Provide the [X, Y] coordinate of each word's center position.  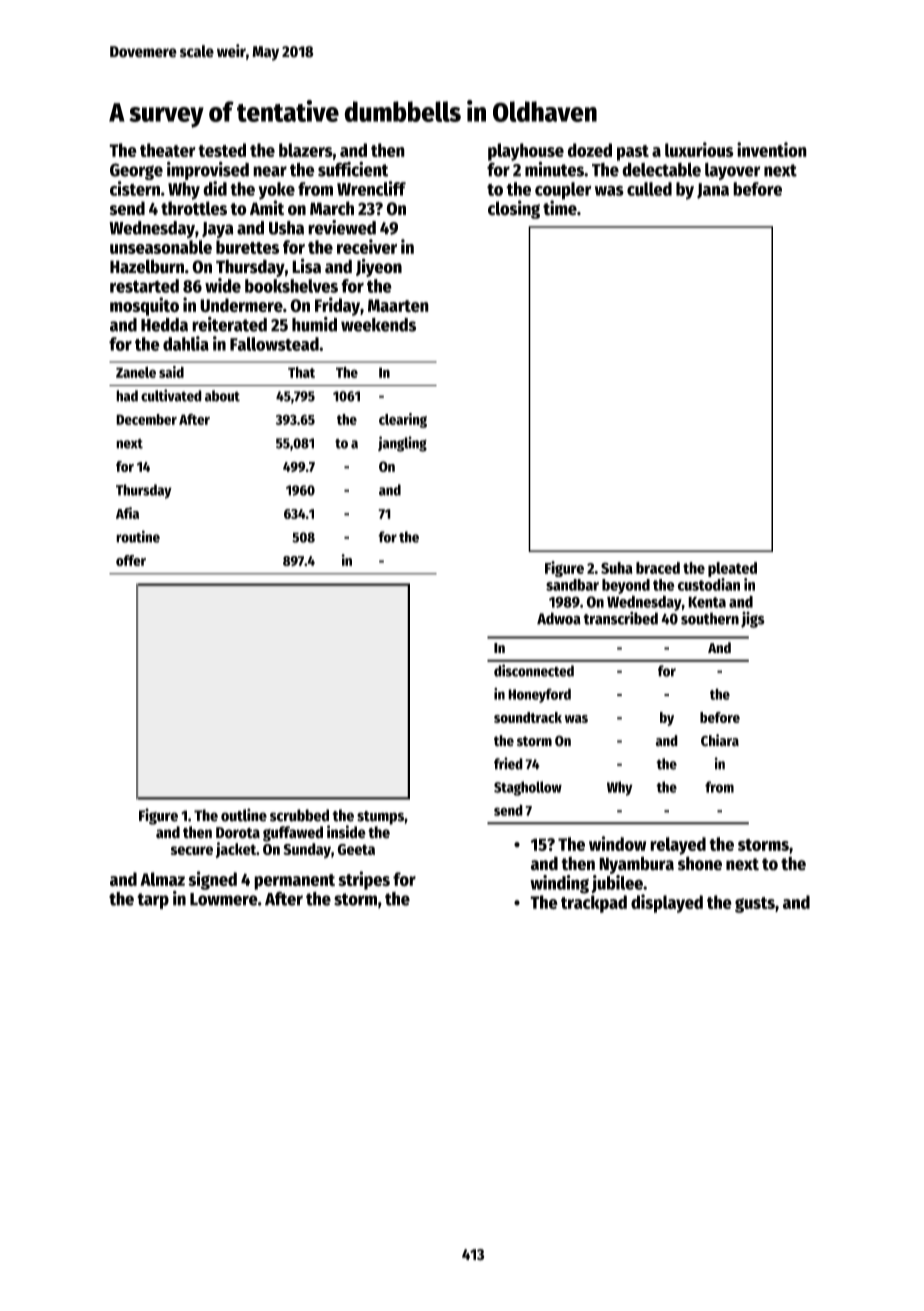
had [127, 396]
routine [138, 536]
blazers [306, 150]
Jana [713, 191]
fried [508, 763]
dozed [590, 150]
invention [772, 149]
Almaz [162, 879]
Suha [617, 568]
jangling [402, 444]
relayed [678, 846]
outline [244, 815]
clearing [403, 420]
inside [346, 832]
